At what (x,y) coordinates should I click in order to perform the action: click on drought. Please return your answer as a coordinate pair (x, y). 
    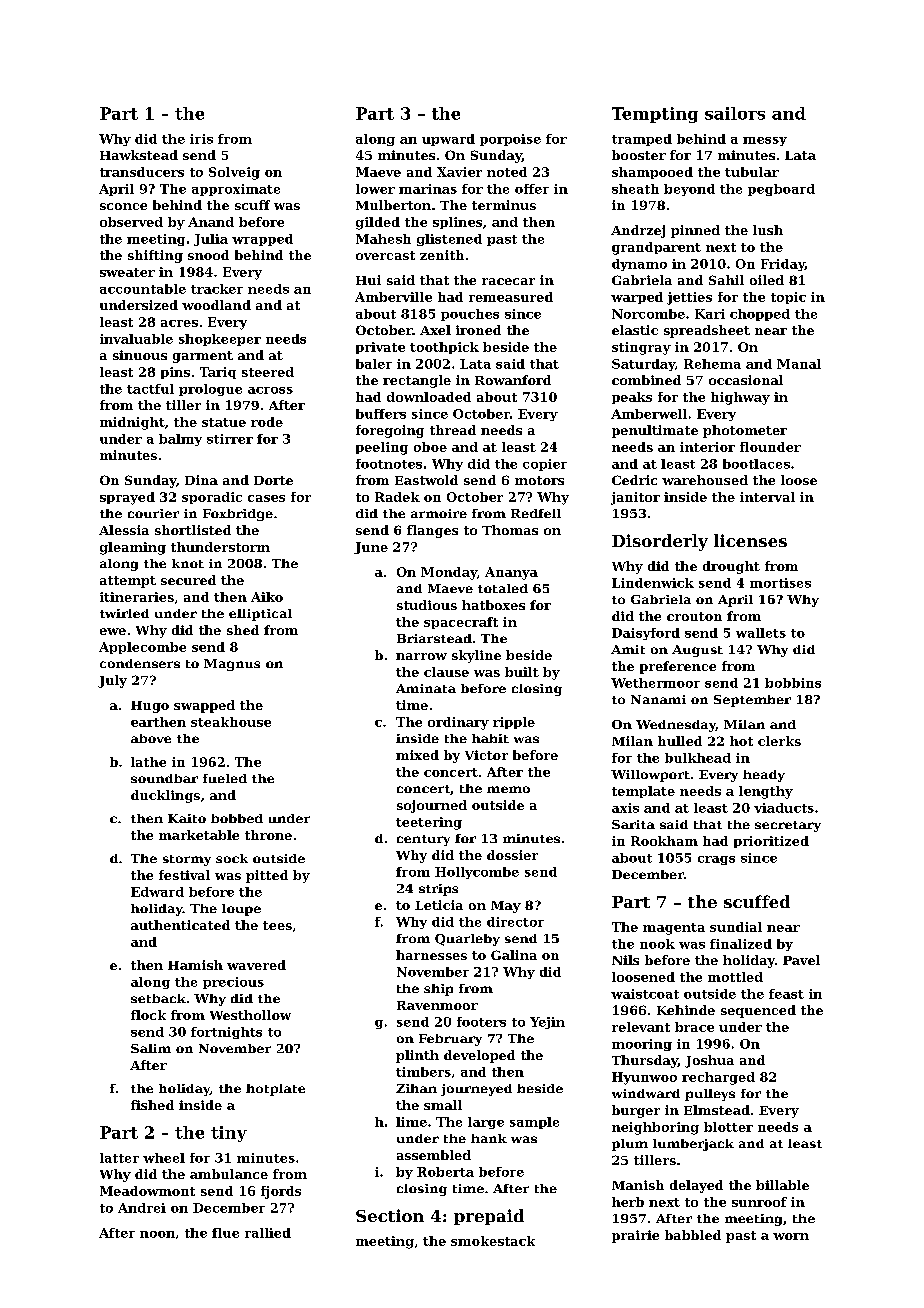
    Looking at the image, I should click on (731, 567).
